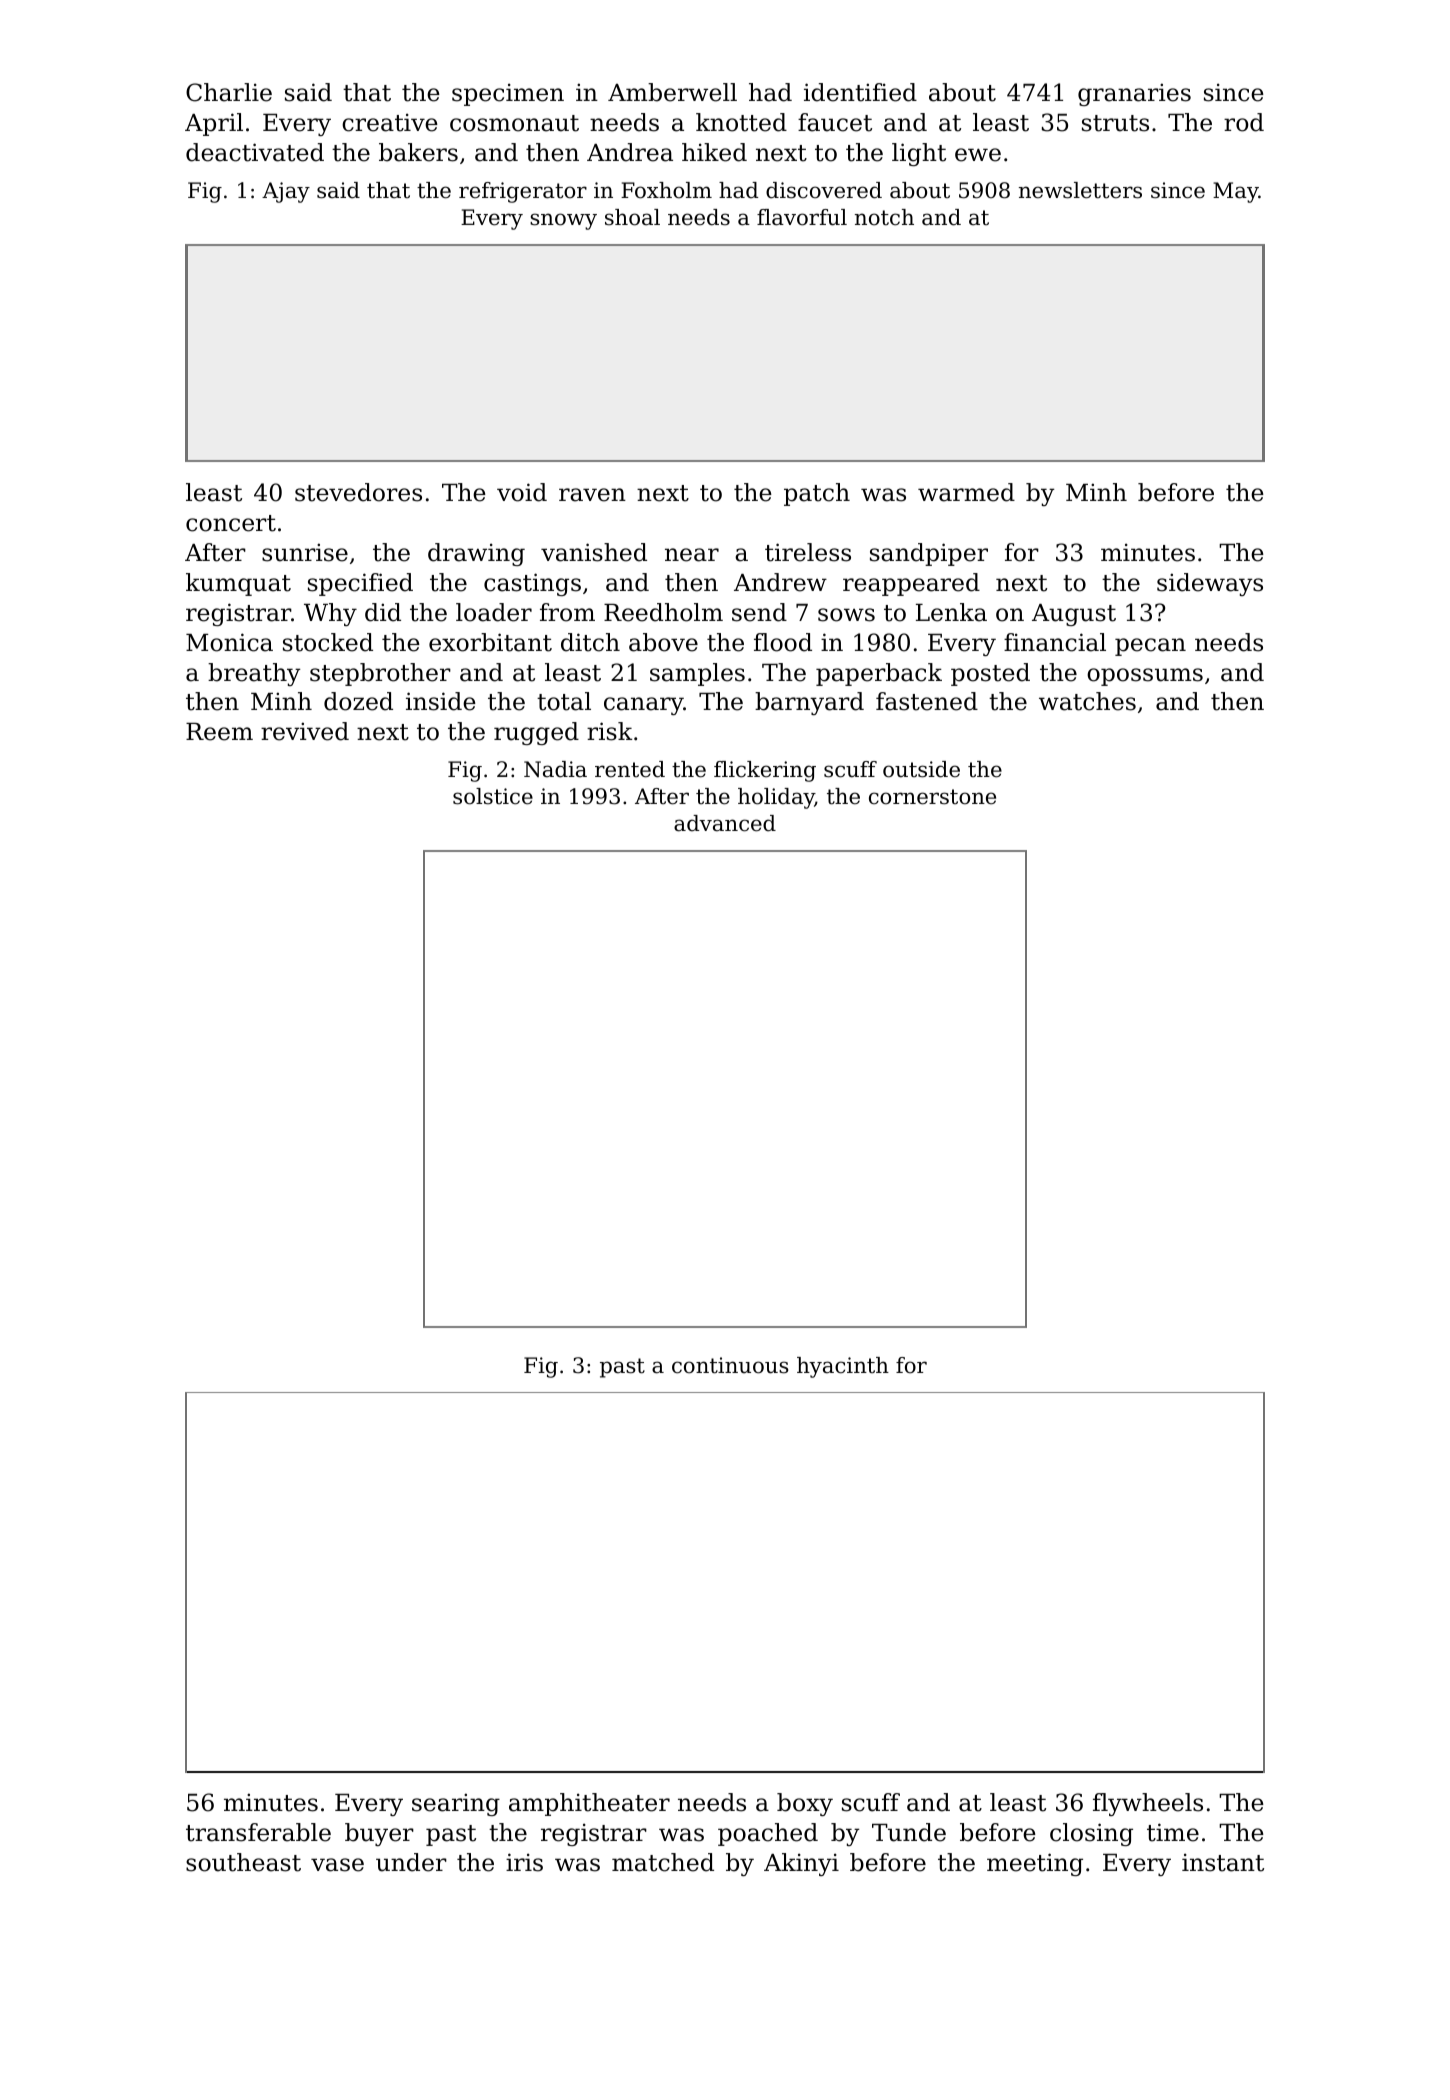  What do you see at coordinates (390, 122) in the image?
I see `creative` at bounding box center [390, 122].
